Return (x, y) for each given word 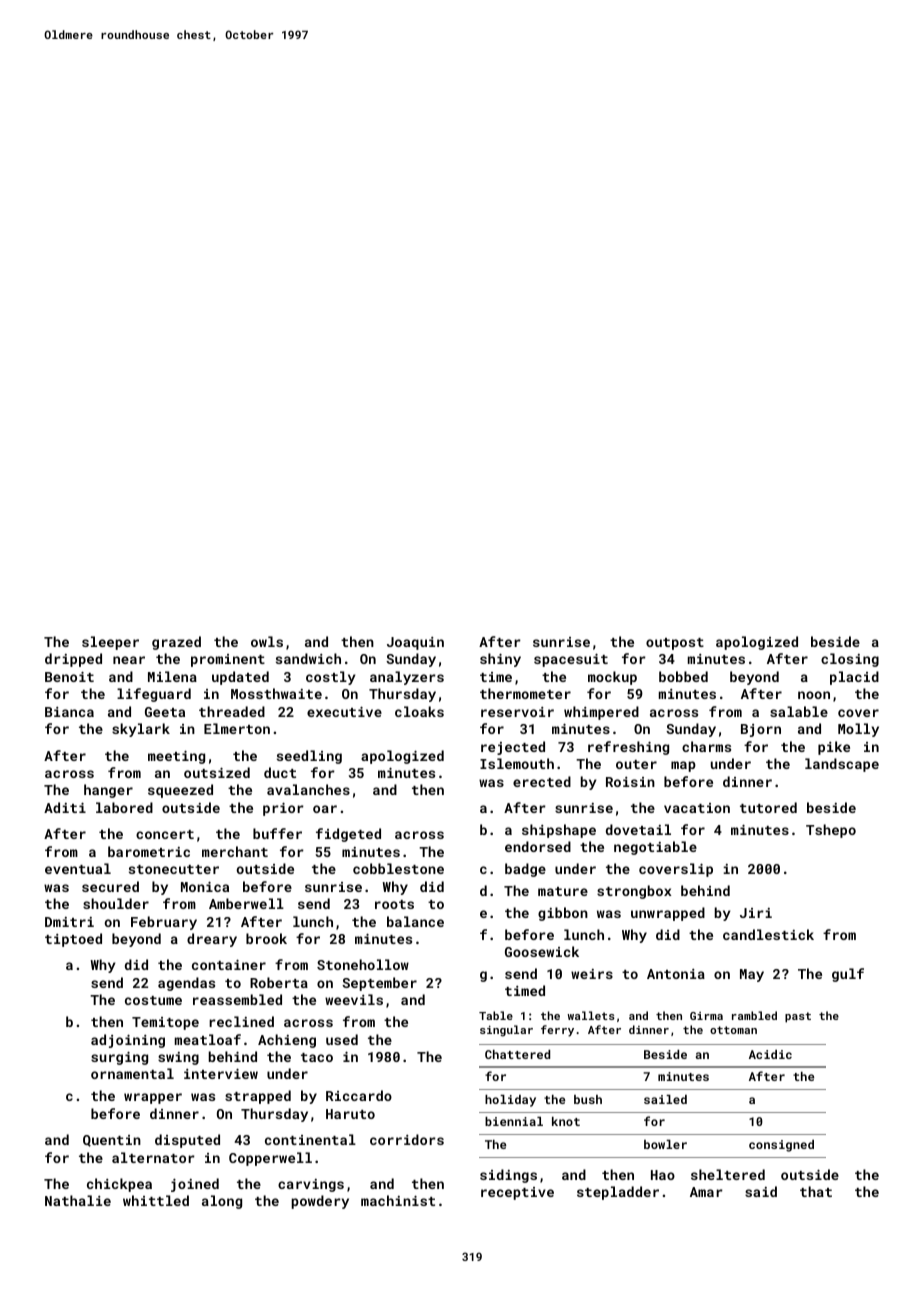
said (761, 1191)
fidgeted (348, 835)
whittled (156, 1200)
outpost (675, 644)
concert (165, 834)
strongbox (634, 892)
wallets (591, 1015)
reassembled (237, 999)
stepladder (618, 1193)
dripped (73, 660)
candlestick (768, 934)
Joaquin (415, 643)
